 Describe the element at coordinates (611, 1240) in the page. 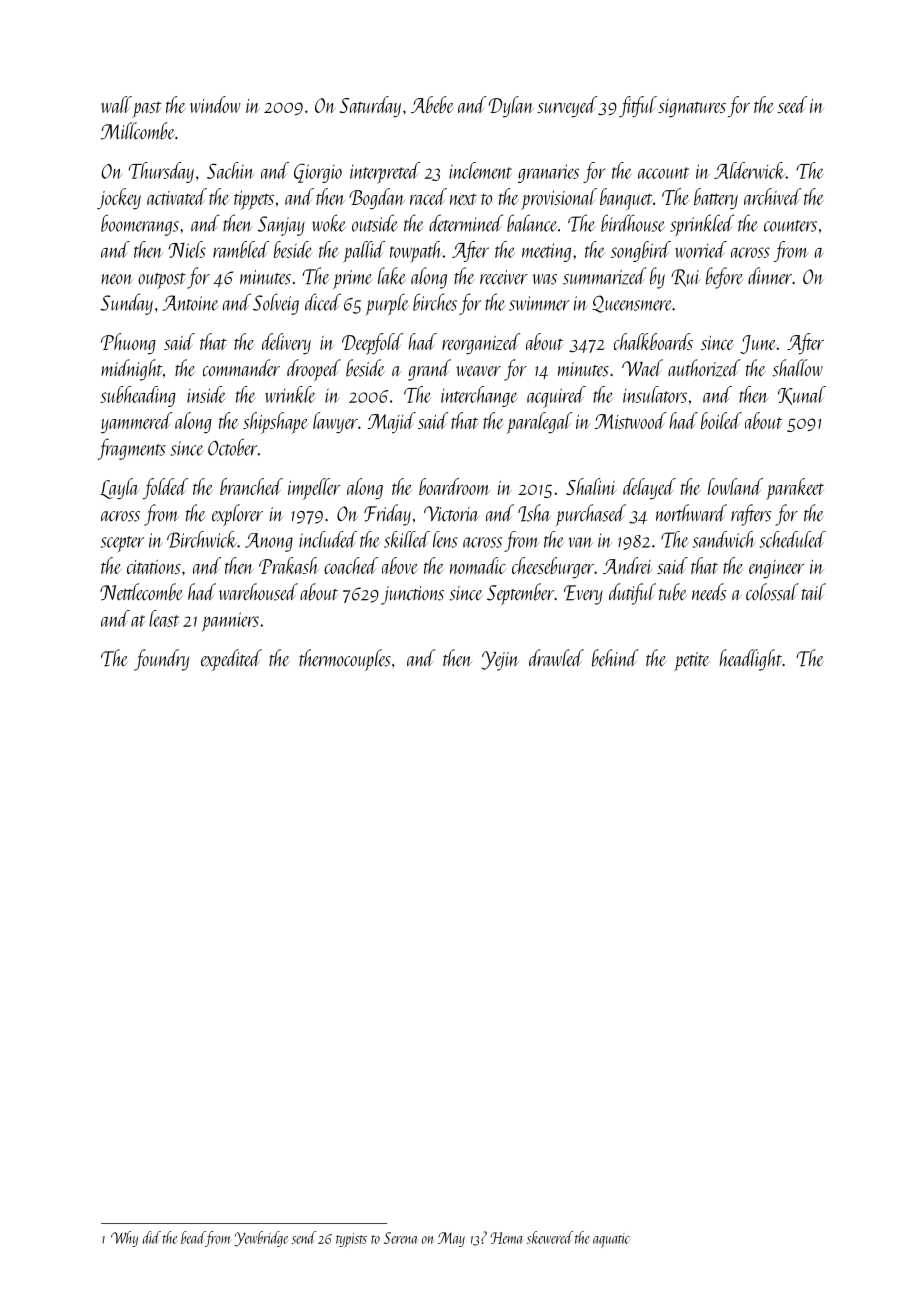

I see `aquatic` at that location.
